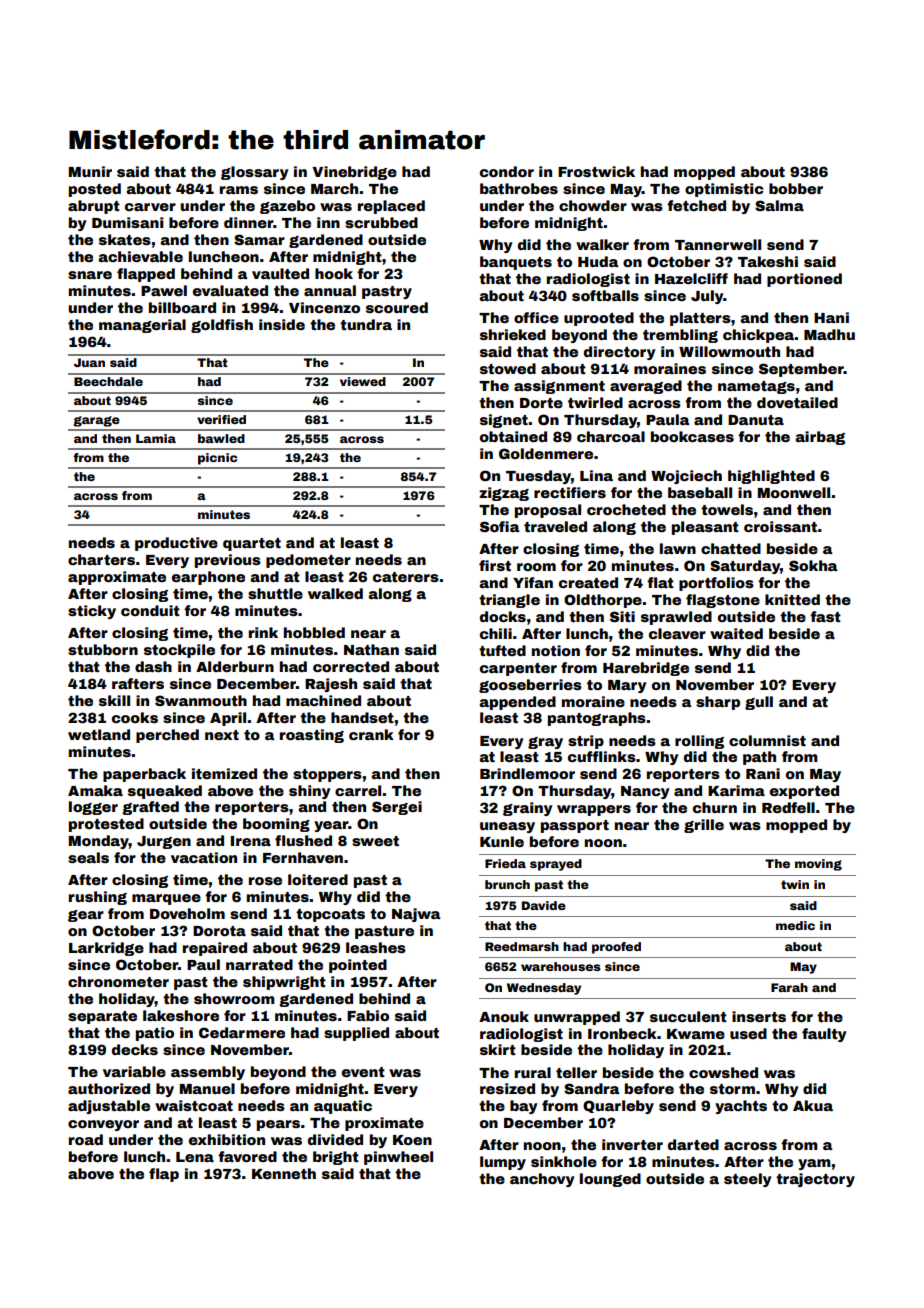 The height and width of the screenshot is (1308, 924). What do you see at coordinates (542, 1180) in the screenshot?
I see `anchovy` at bounding box center [542, 1180].
